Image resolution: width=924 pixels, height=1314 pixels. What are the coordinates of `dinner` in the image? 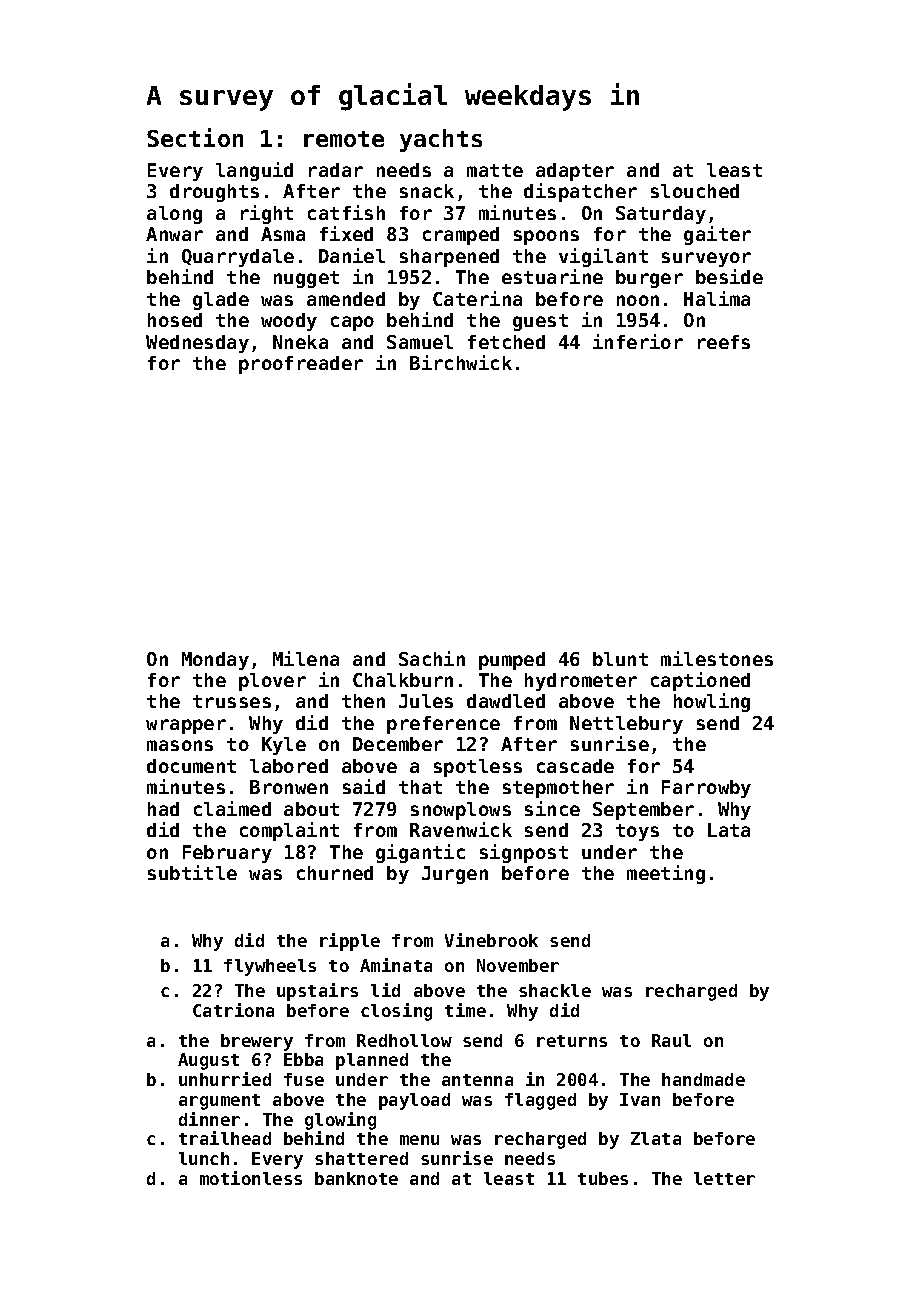 It's located at (209, 1119).
